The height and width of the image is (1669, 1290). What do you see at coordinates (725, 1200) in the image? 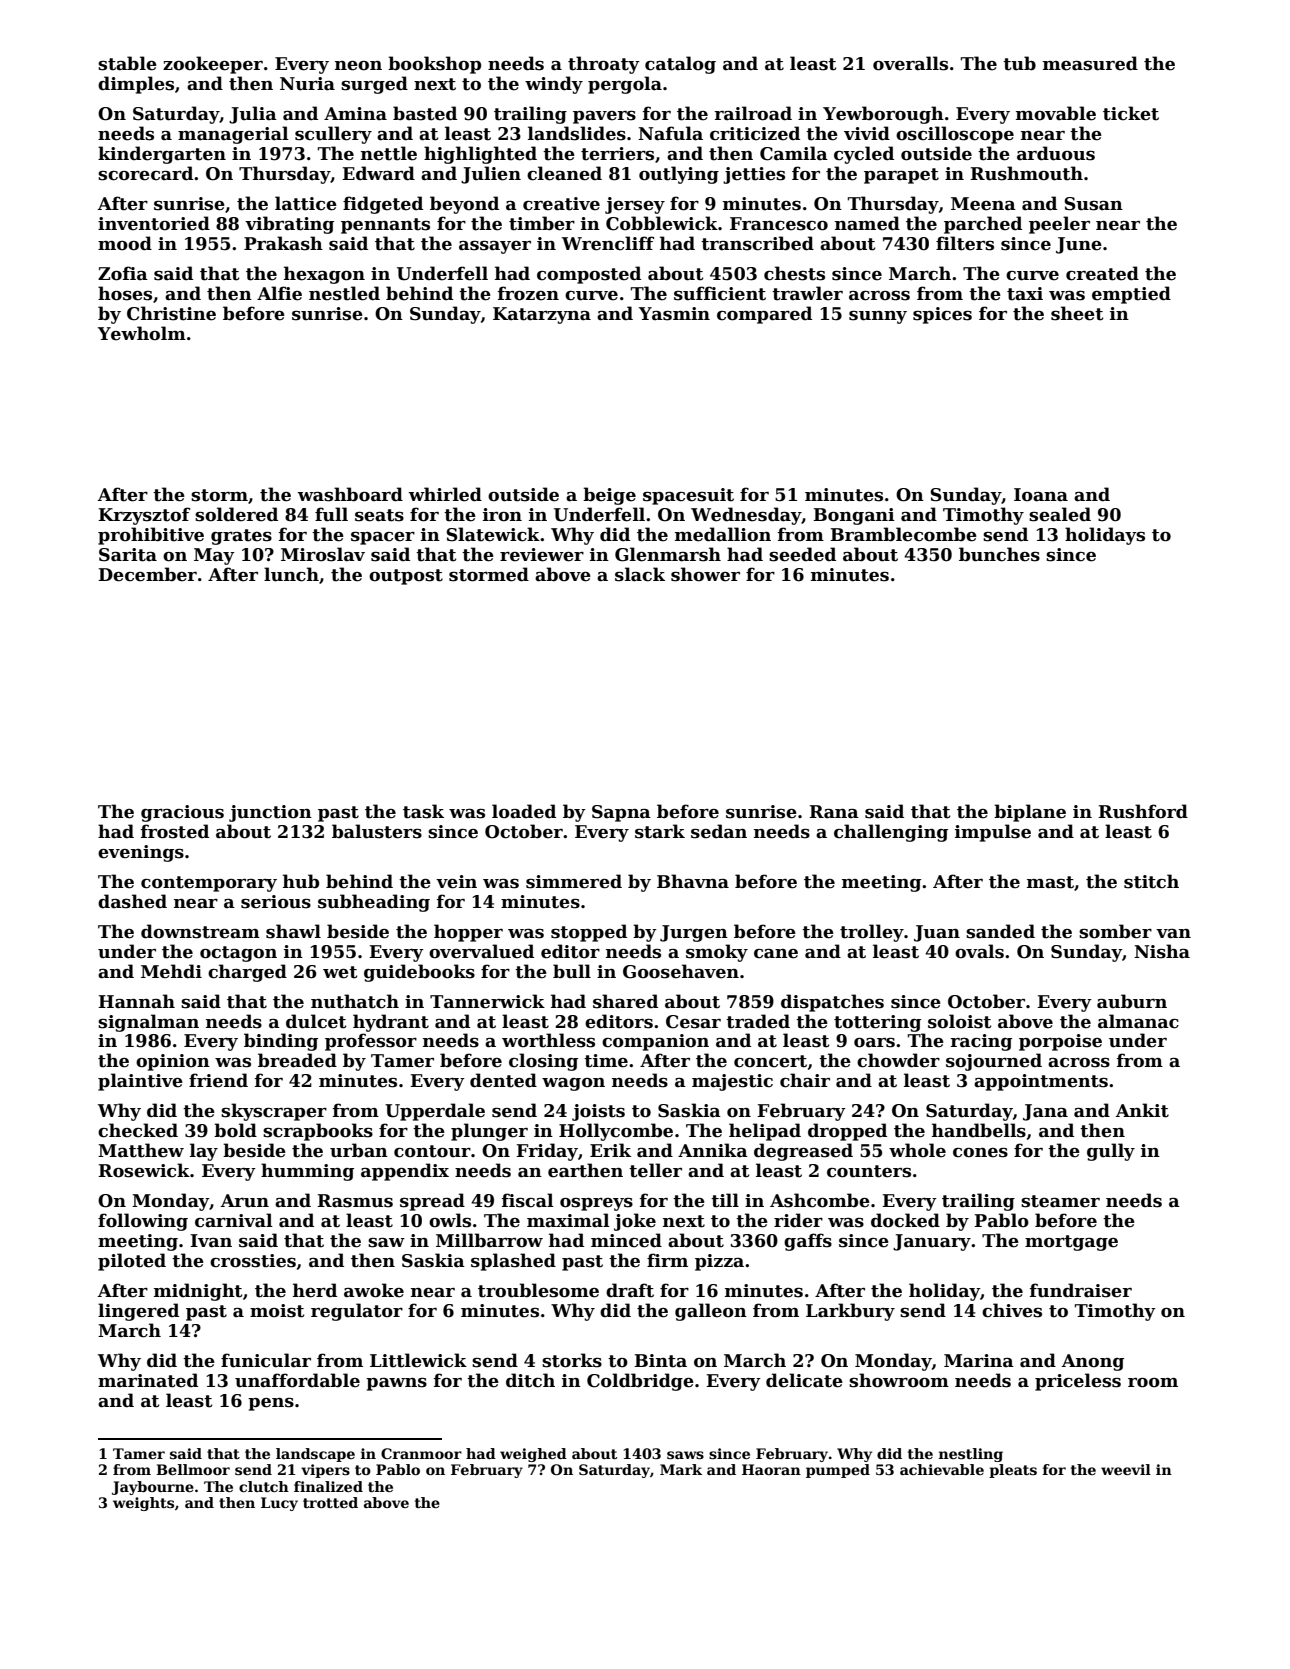
I see `till` at bounding box center [725, 1200].
